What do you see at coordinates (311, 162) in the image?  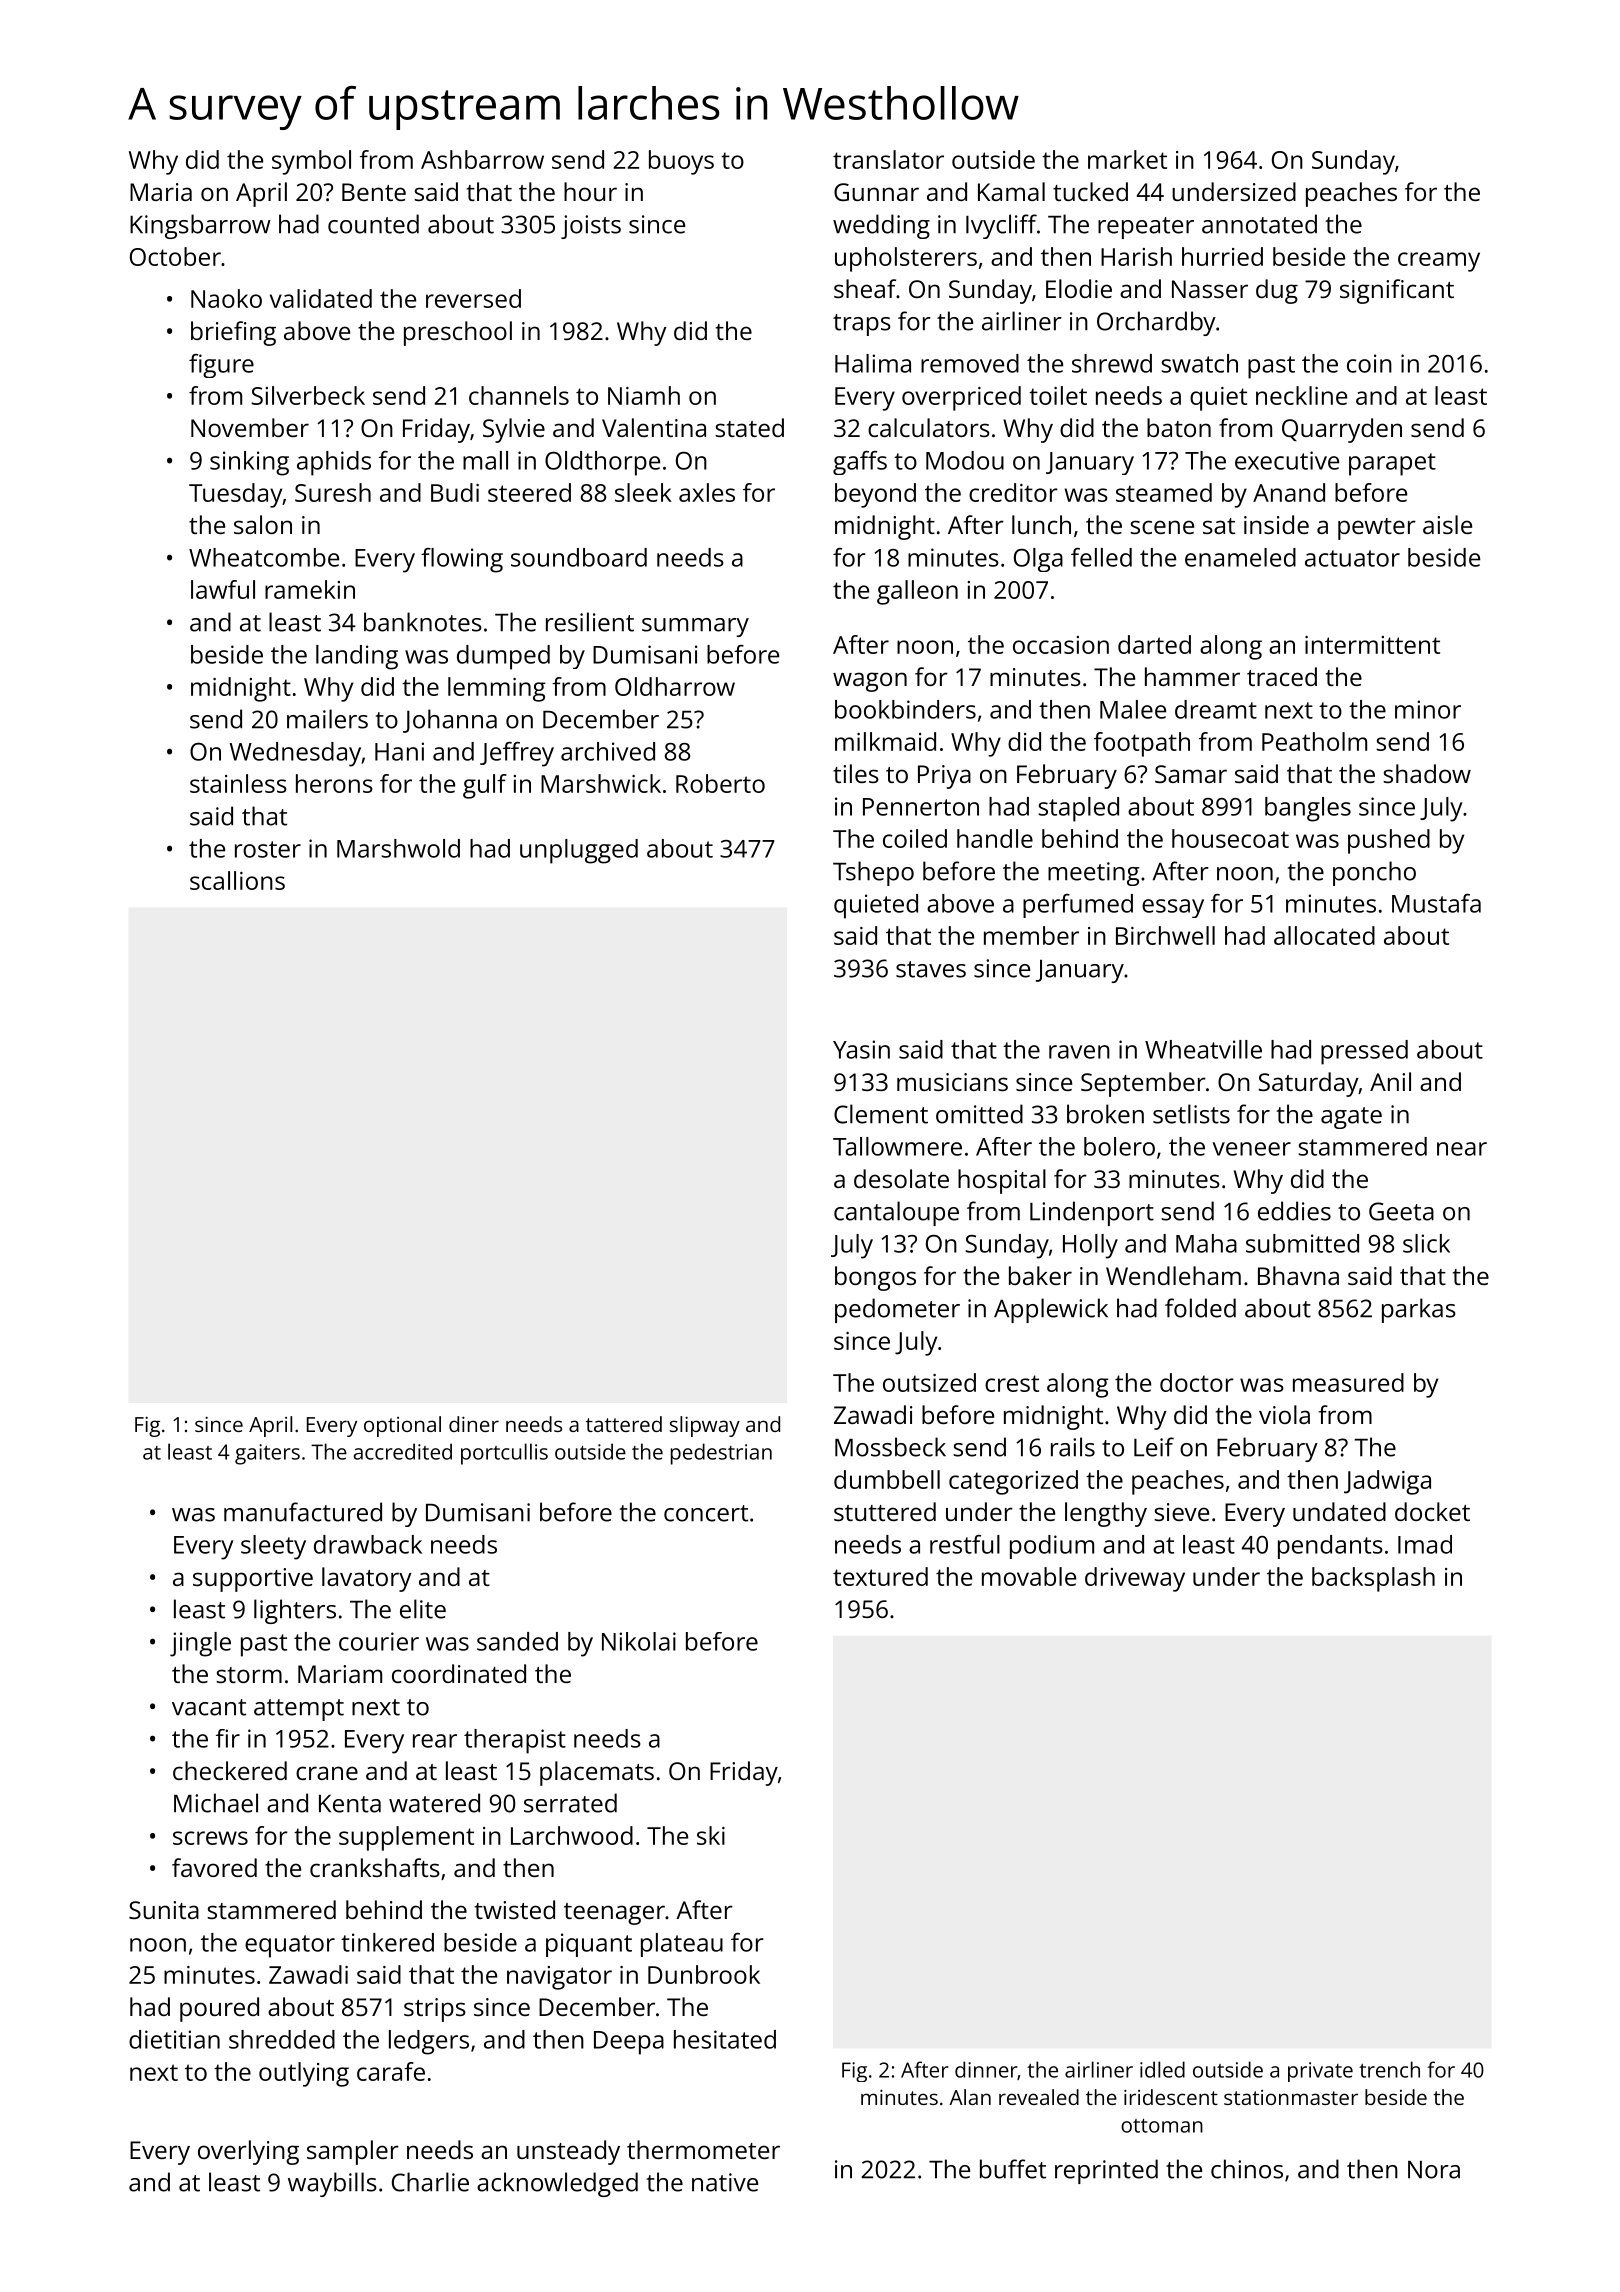 I see `symbol` at bounding box center [311, 162].
